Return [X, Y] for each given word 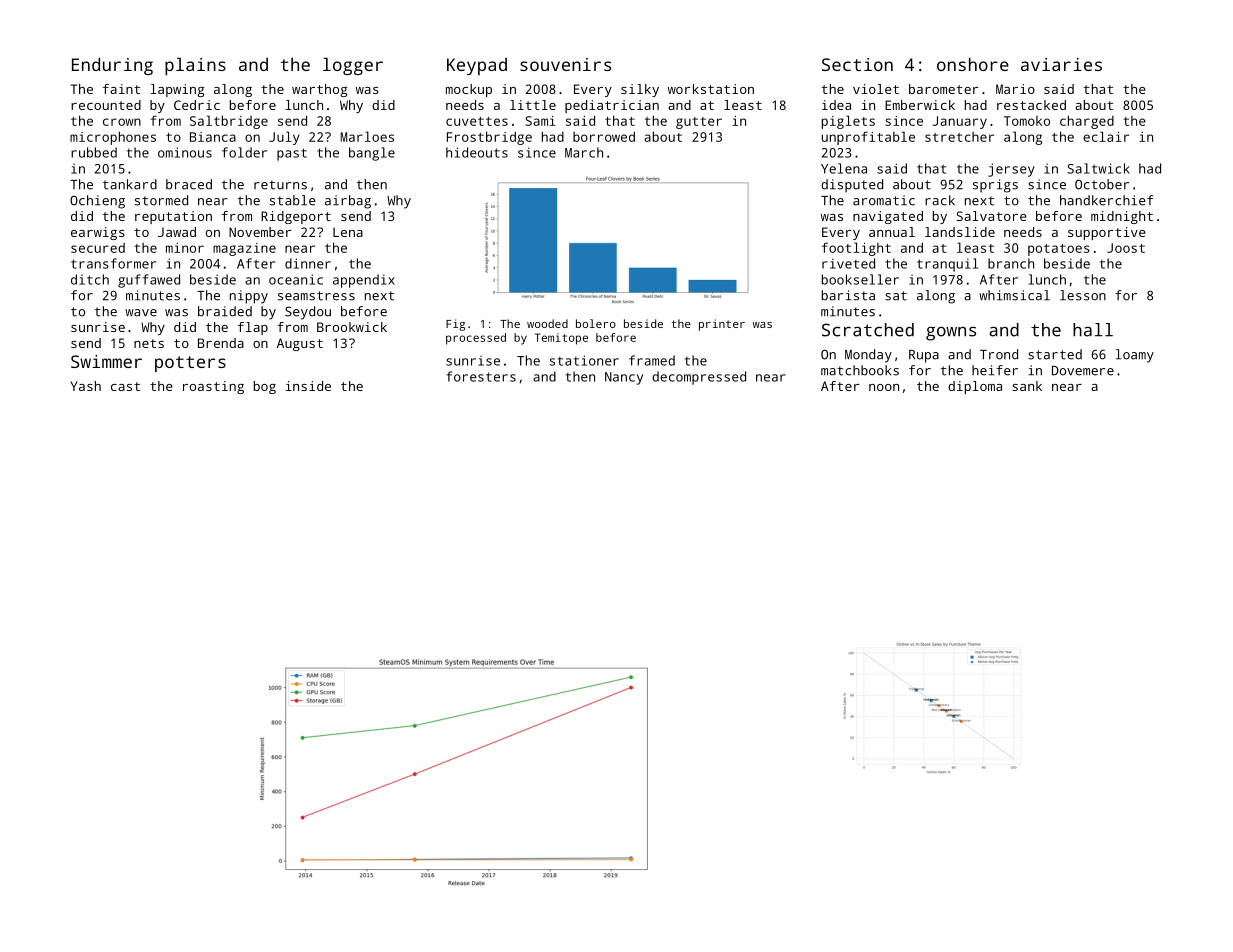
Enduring [112, 66]
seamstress [316, 296]
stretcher [959, 137]
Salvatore [991, 216]
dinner [308, 263]
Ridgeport [296, 217]
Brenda [221, 343]
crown [122, 122]
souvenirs [565, 64]
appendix [364, 281]
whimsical [1014, 295]
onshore [973, 64]
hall [1093, 330]
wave [141, 313]
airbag [348, 202]
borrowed [604, 136]
